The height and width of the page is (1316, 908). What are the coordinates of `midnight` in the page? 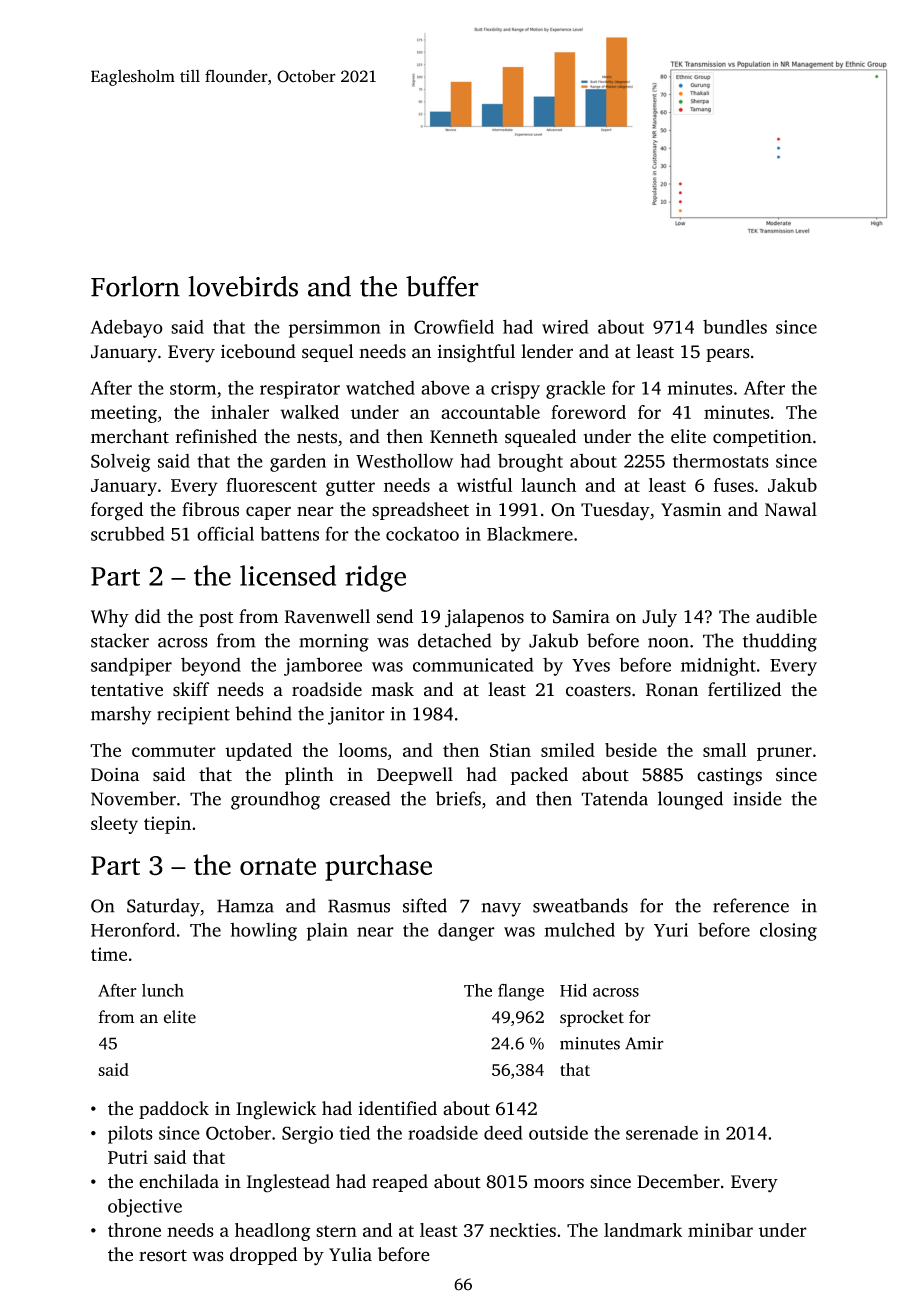 It's located at (718, 666).
